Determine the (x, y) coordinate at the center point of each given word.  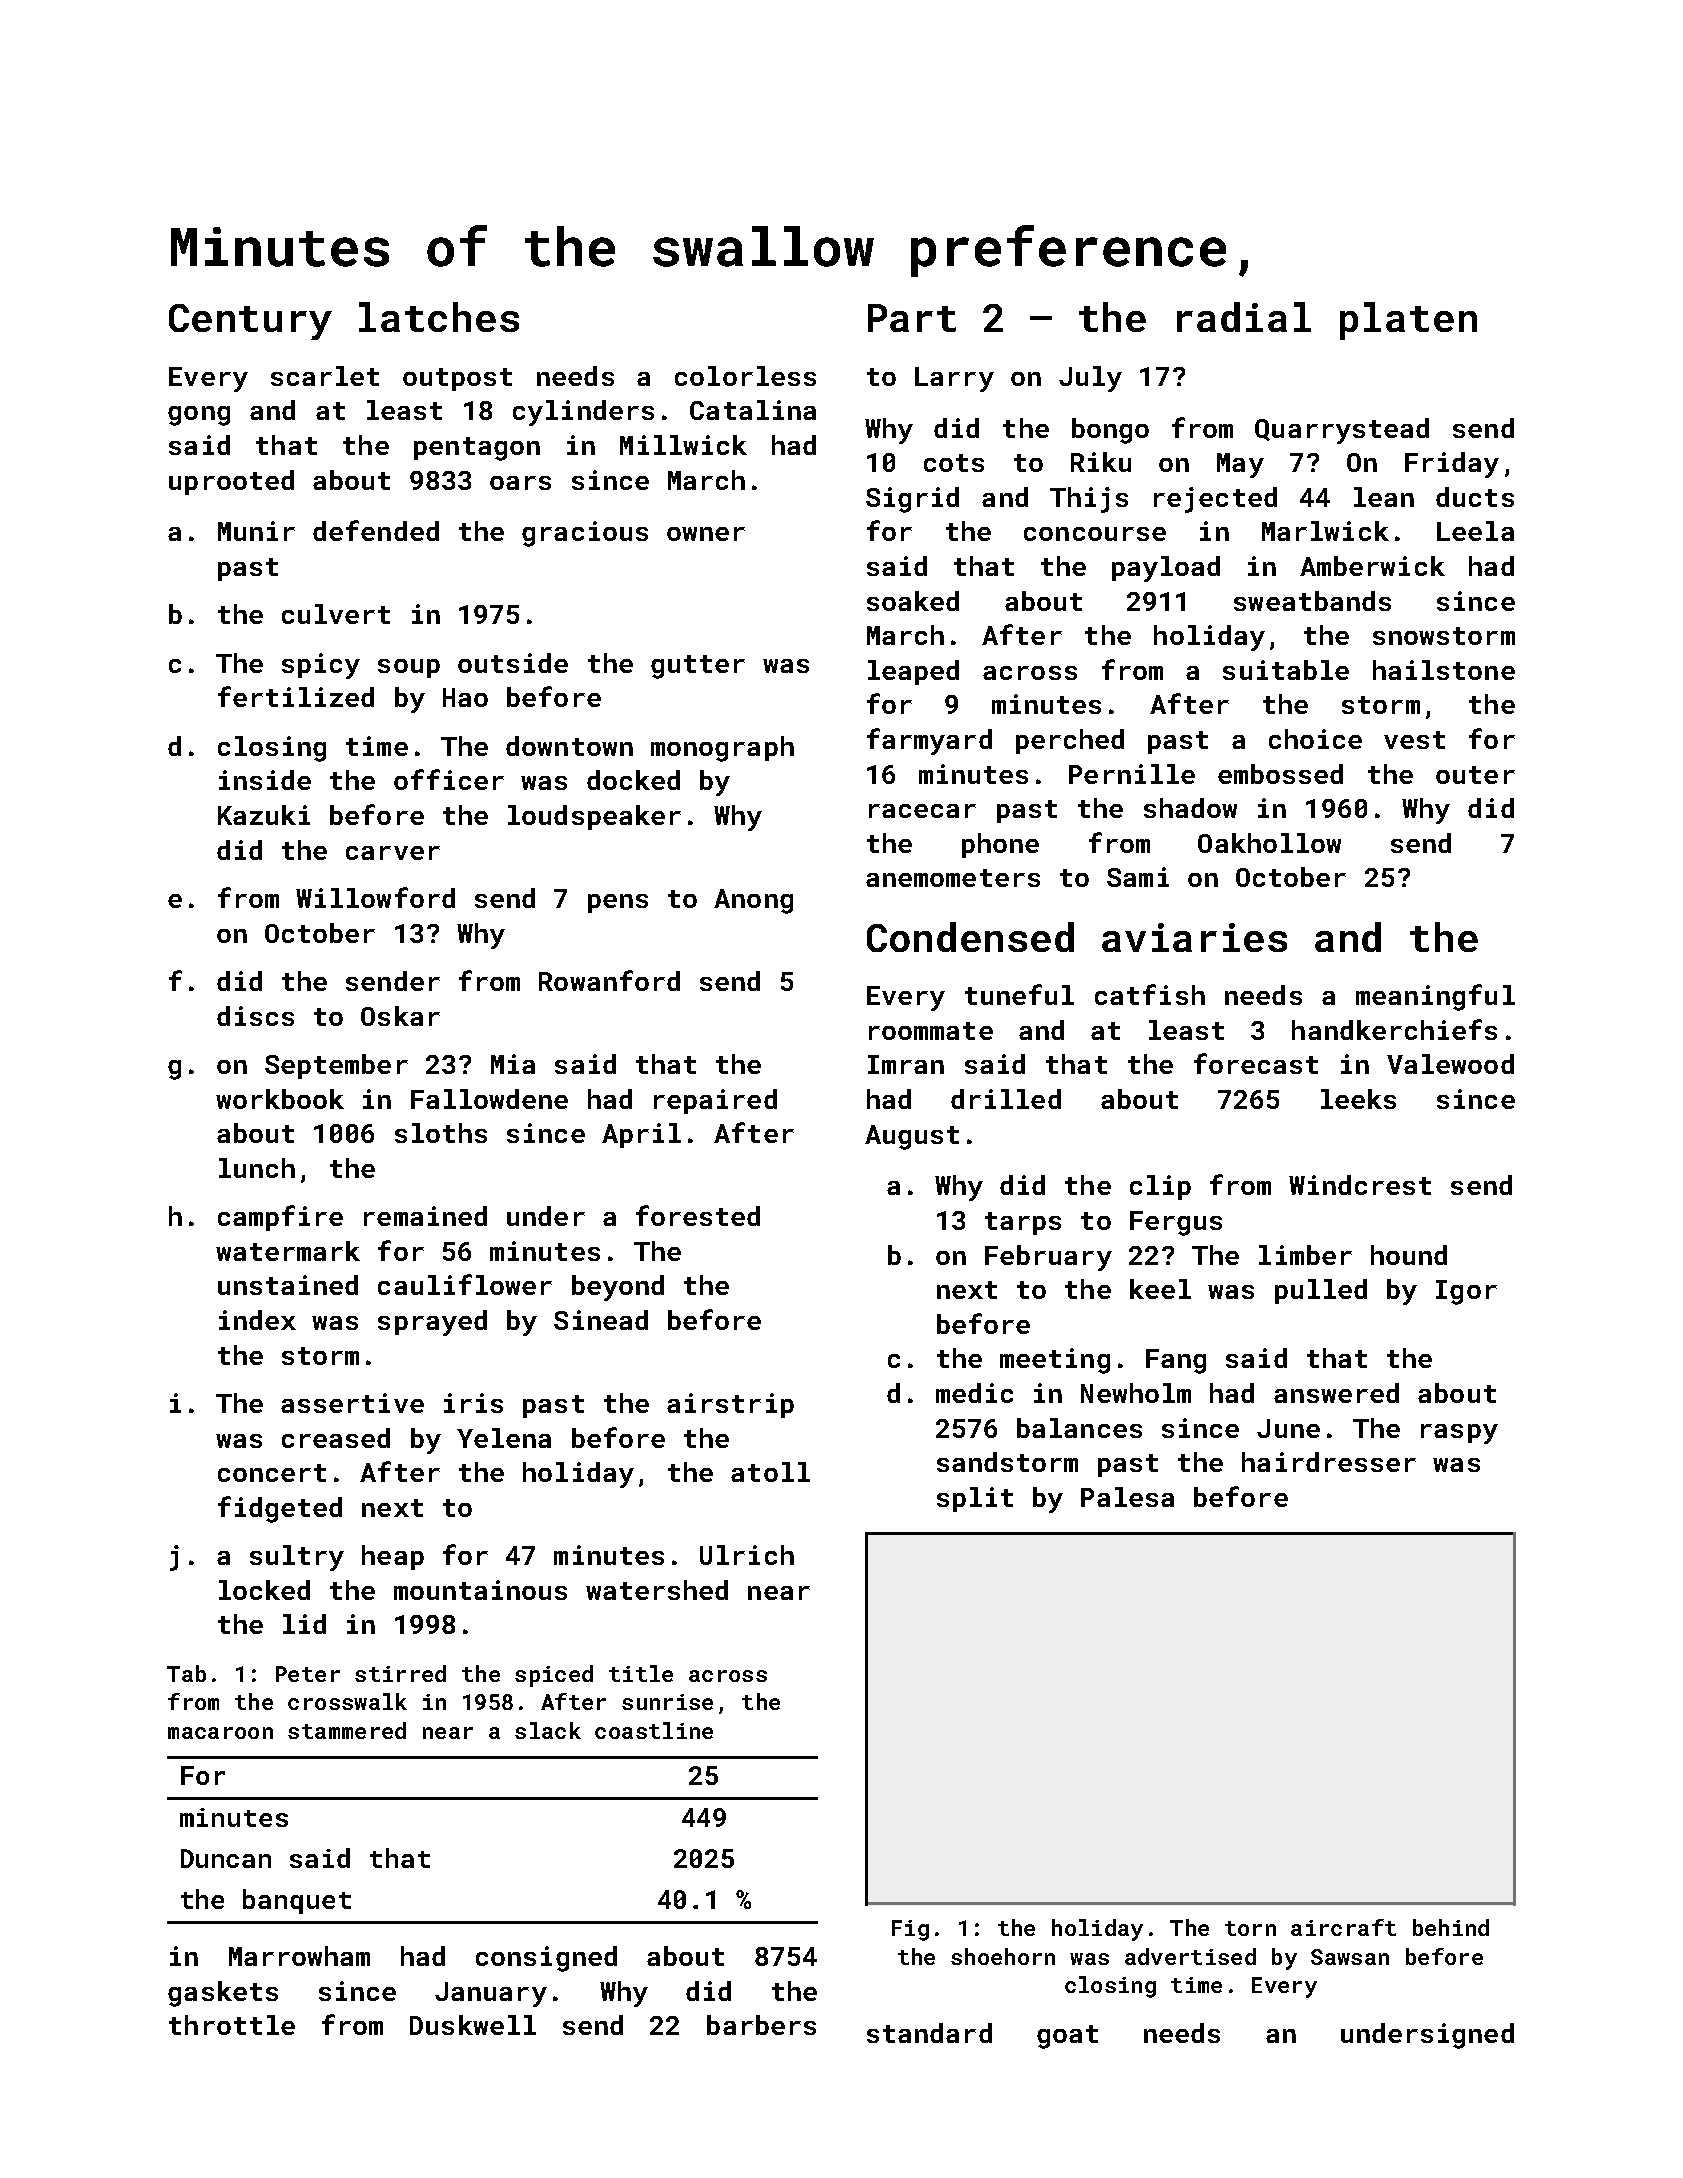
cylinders (583, 413)
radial (1244, 317)
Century (250, 322)
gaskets (223, 1994)
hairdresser (1329, 1462)
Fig (910, 1930)
